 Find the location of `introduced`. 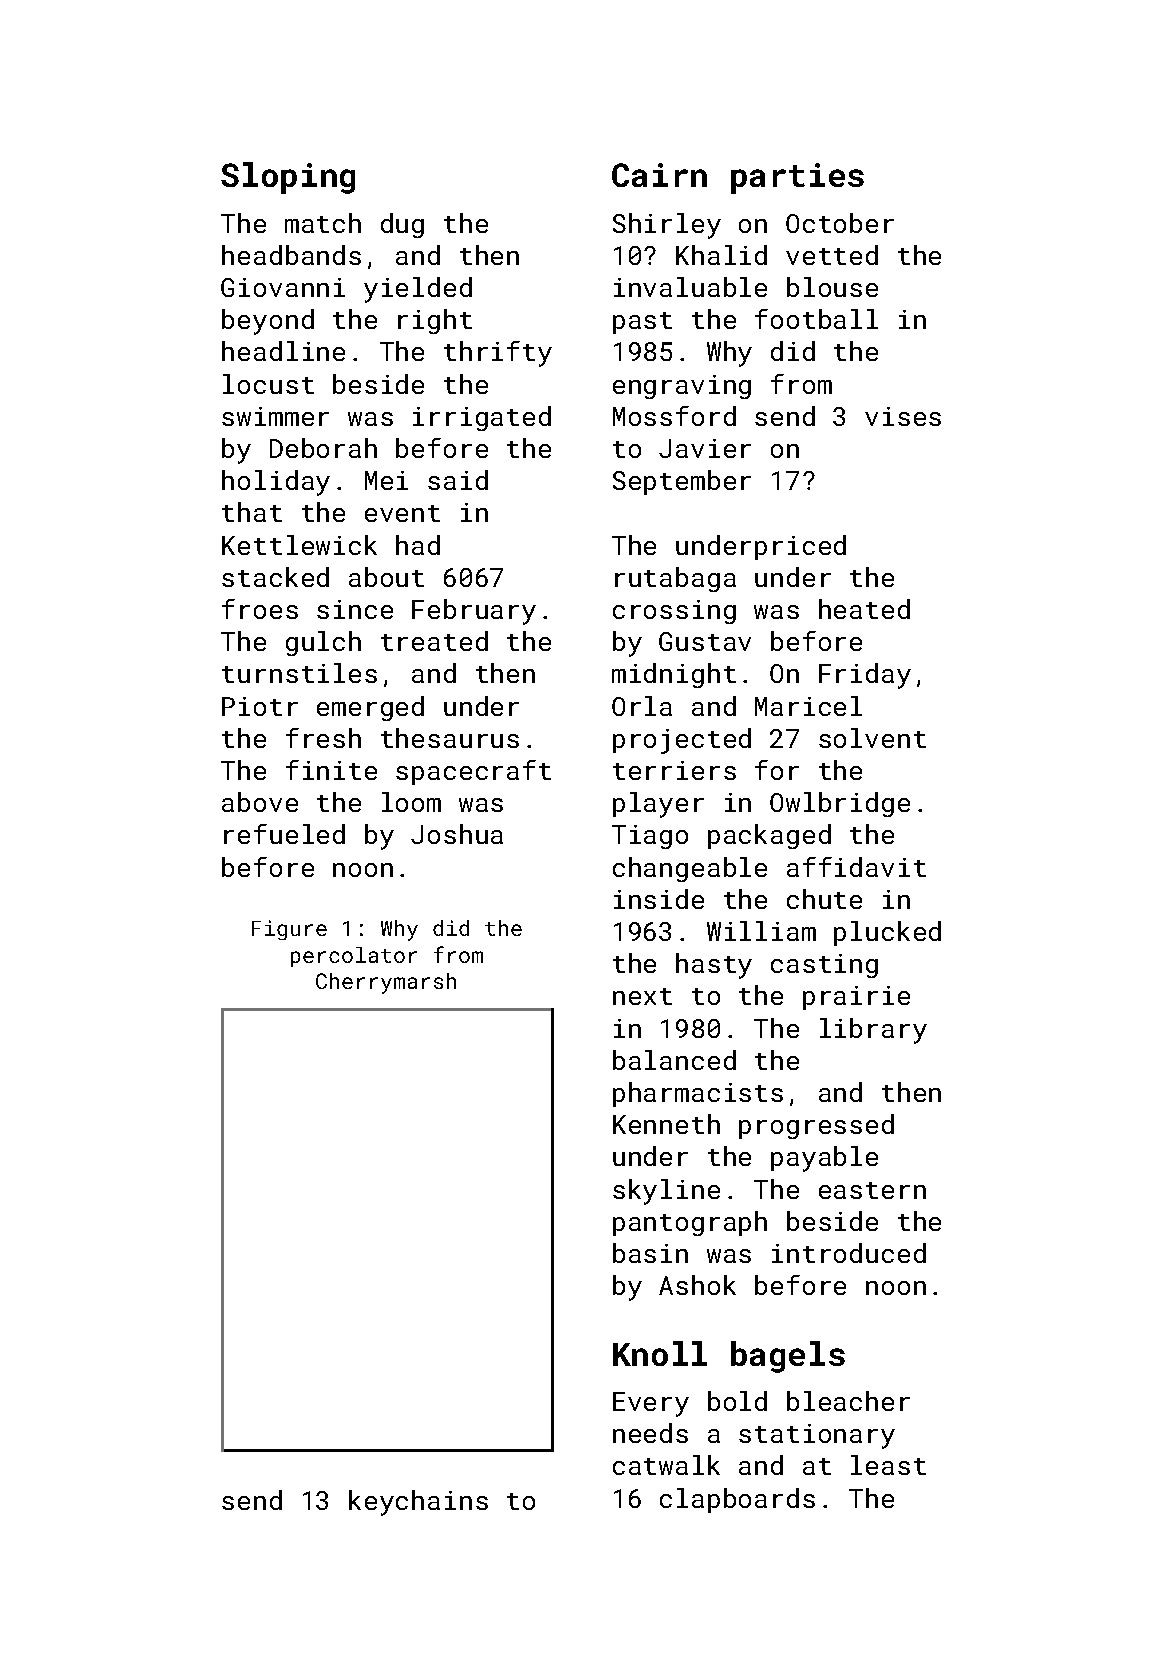

introduced is located at coordinates (849, 1253).
